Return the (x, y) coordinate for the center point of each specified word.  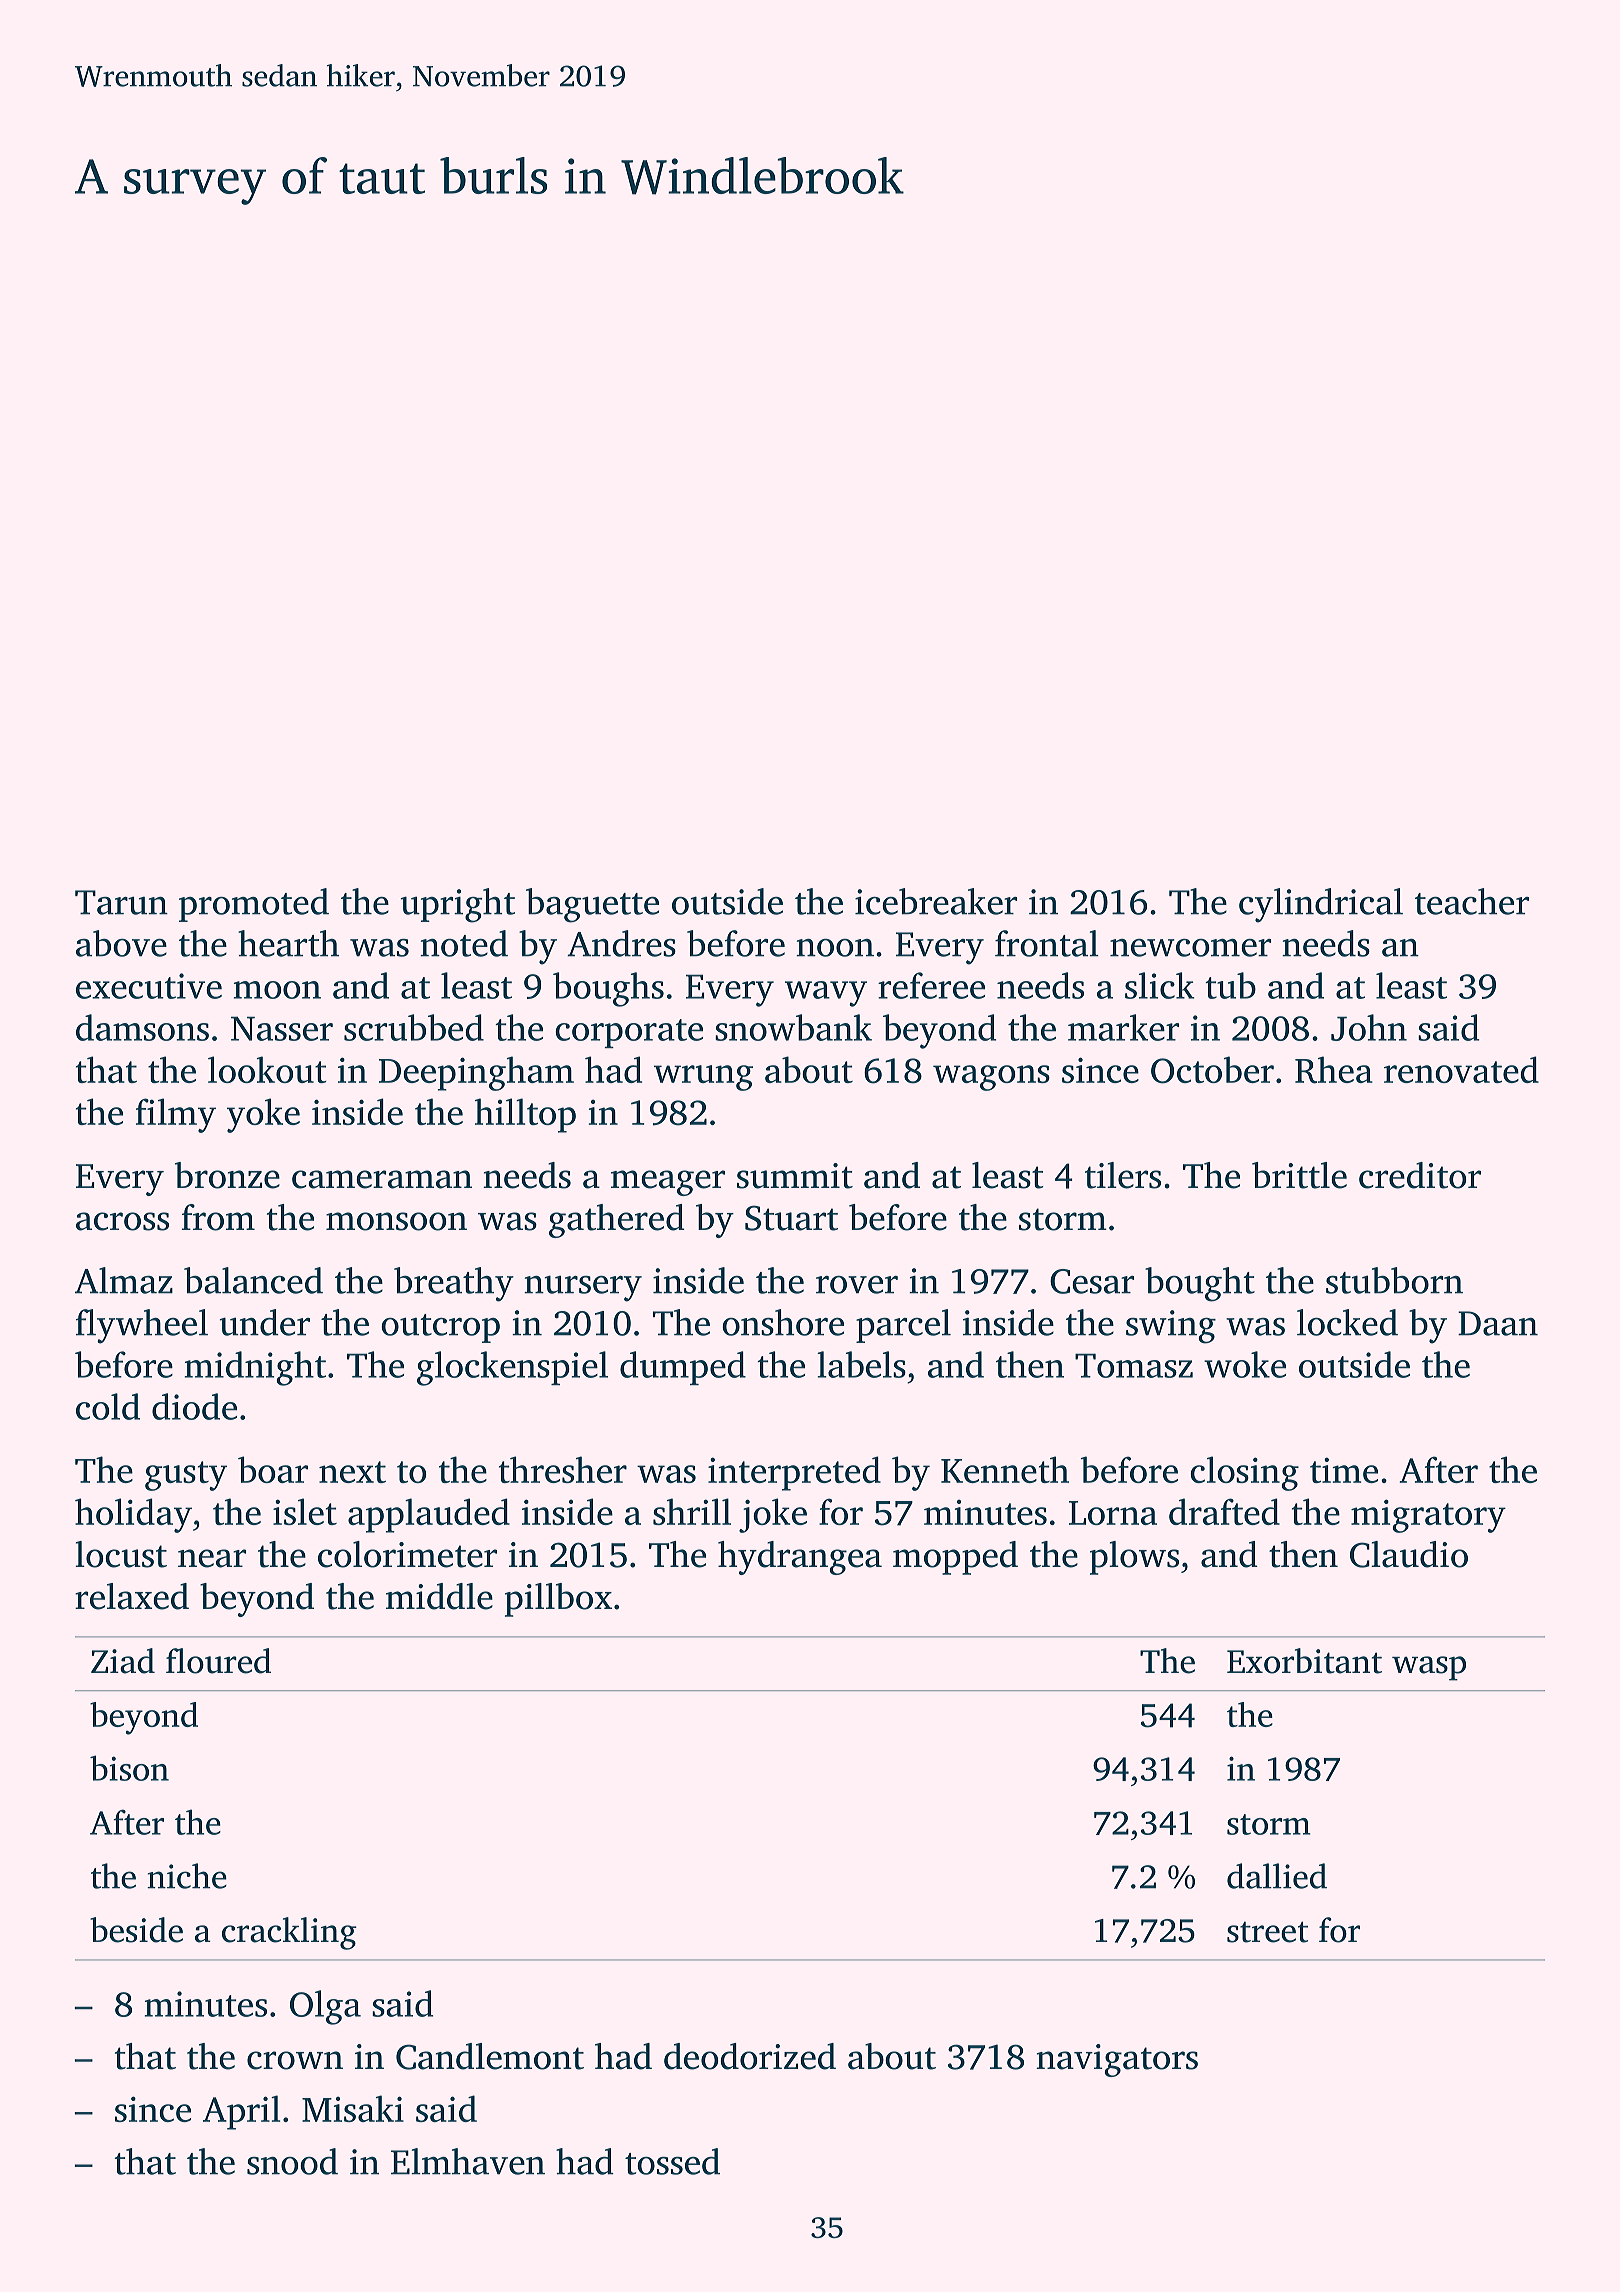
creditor (1420, 1175)
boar (273, 1469)
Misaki (353, 2108)
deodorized (750, 2056)
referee (931, 985)
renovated (1461, 1069)
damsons (142, 1027)
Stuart (791, 1218)
